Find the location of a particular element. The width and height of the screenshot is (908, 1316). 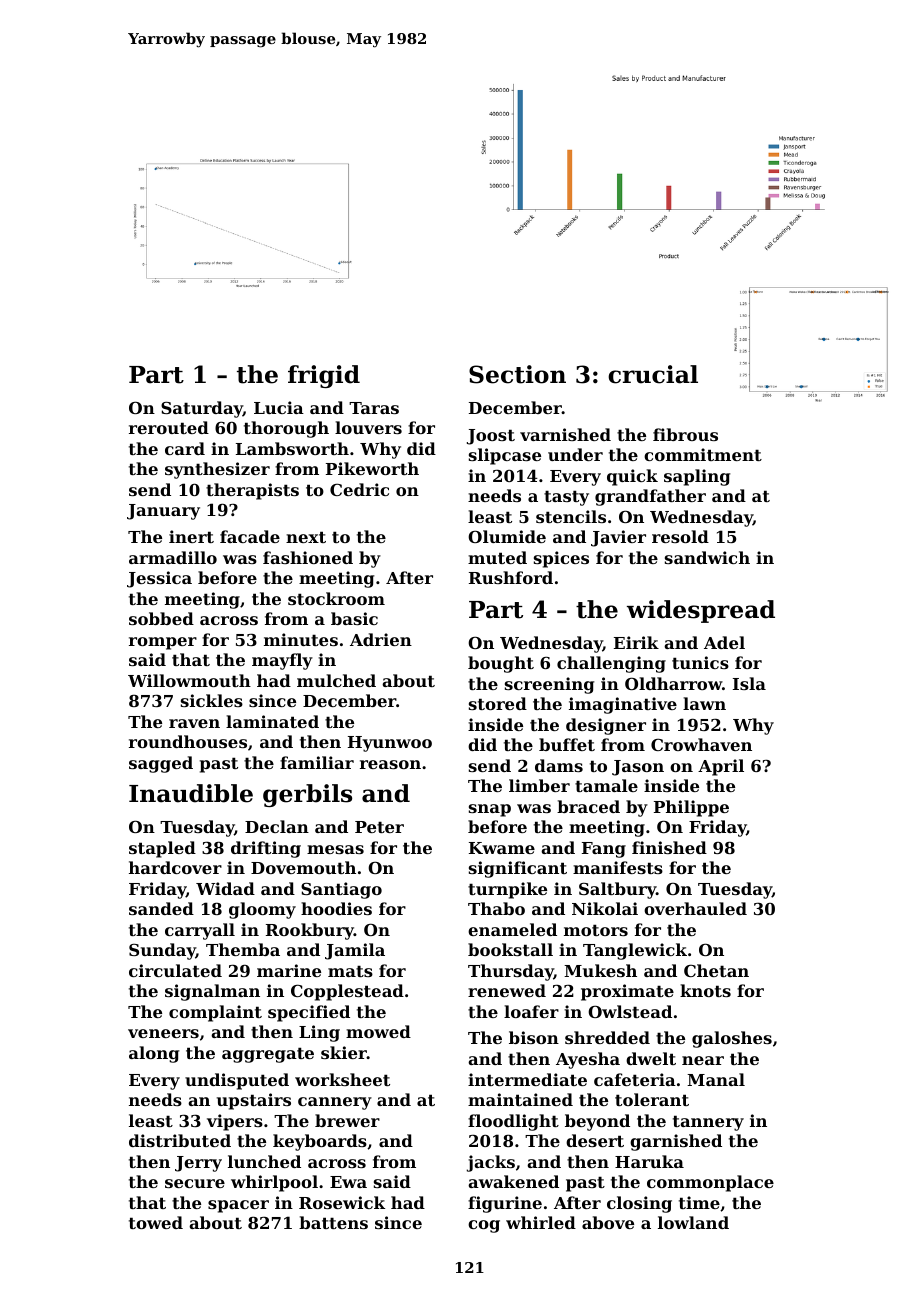

Dovemouth is located at coordinates (303, 867).
